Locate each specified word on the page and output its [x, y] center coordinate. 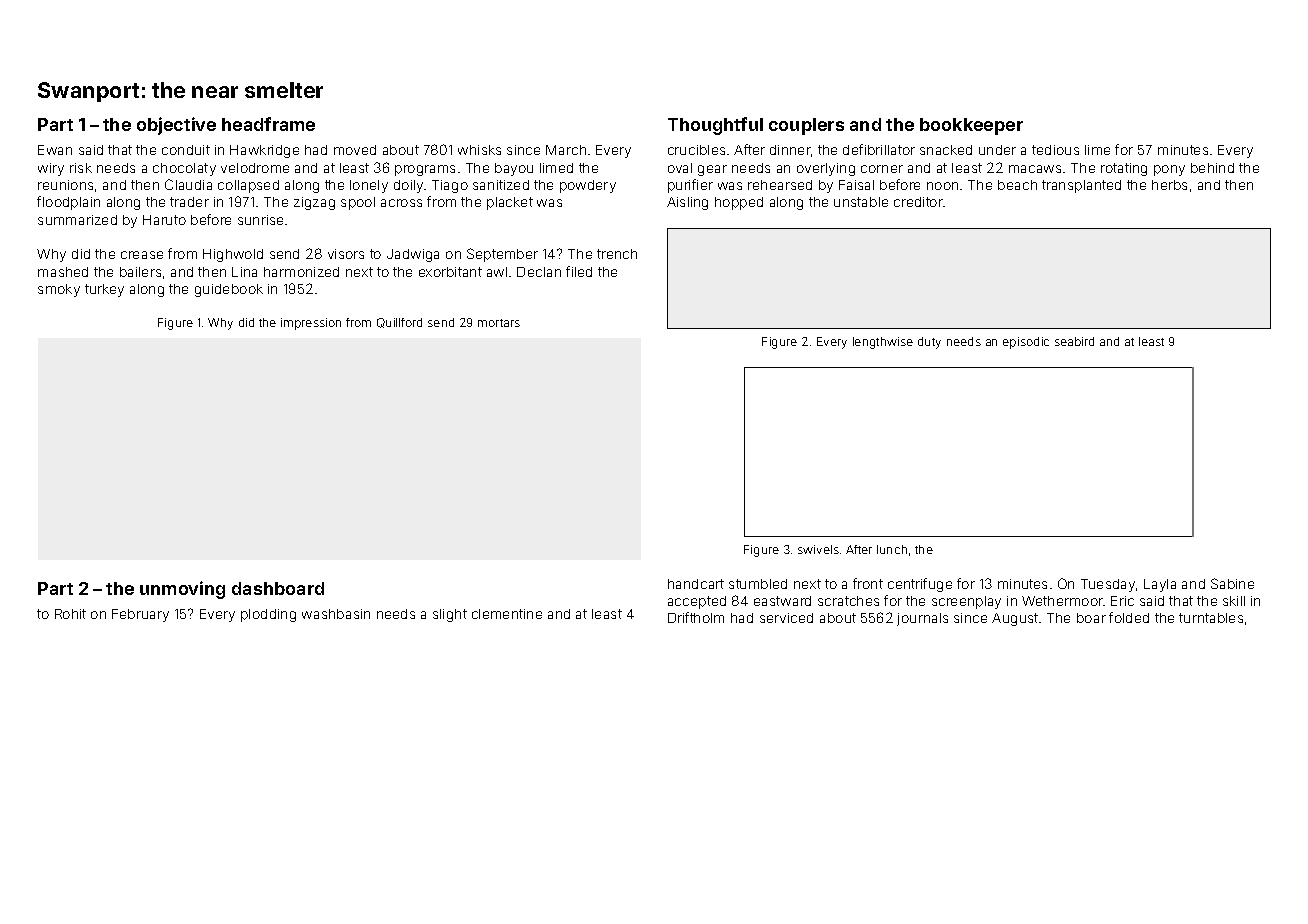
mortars [499, 323]
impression [311, 324]
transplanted [1081, 186]
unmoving [182, 590]
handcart [696, 584]
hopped [739, 203]
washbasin [336, 614]
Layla [1160, 585]
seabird [1074, 341]
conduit [186, 150]
